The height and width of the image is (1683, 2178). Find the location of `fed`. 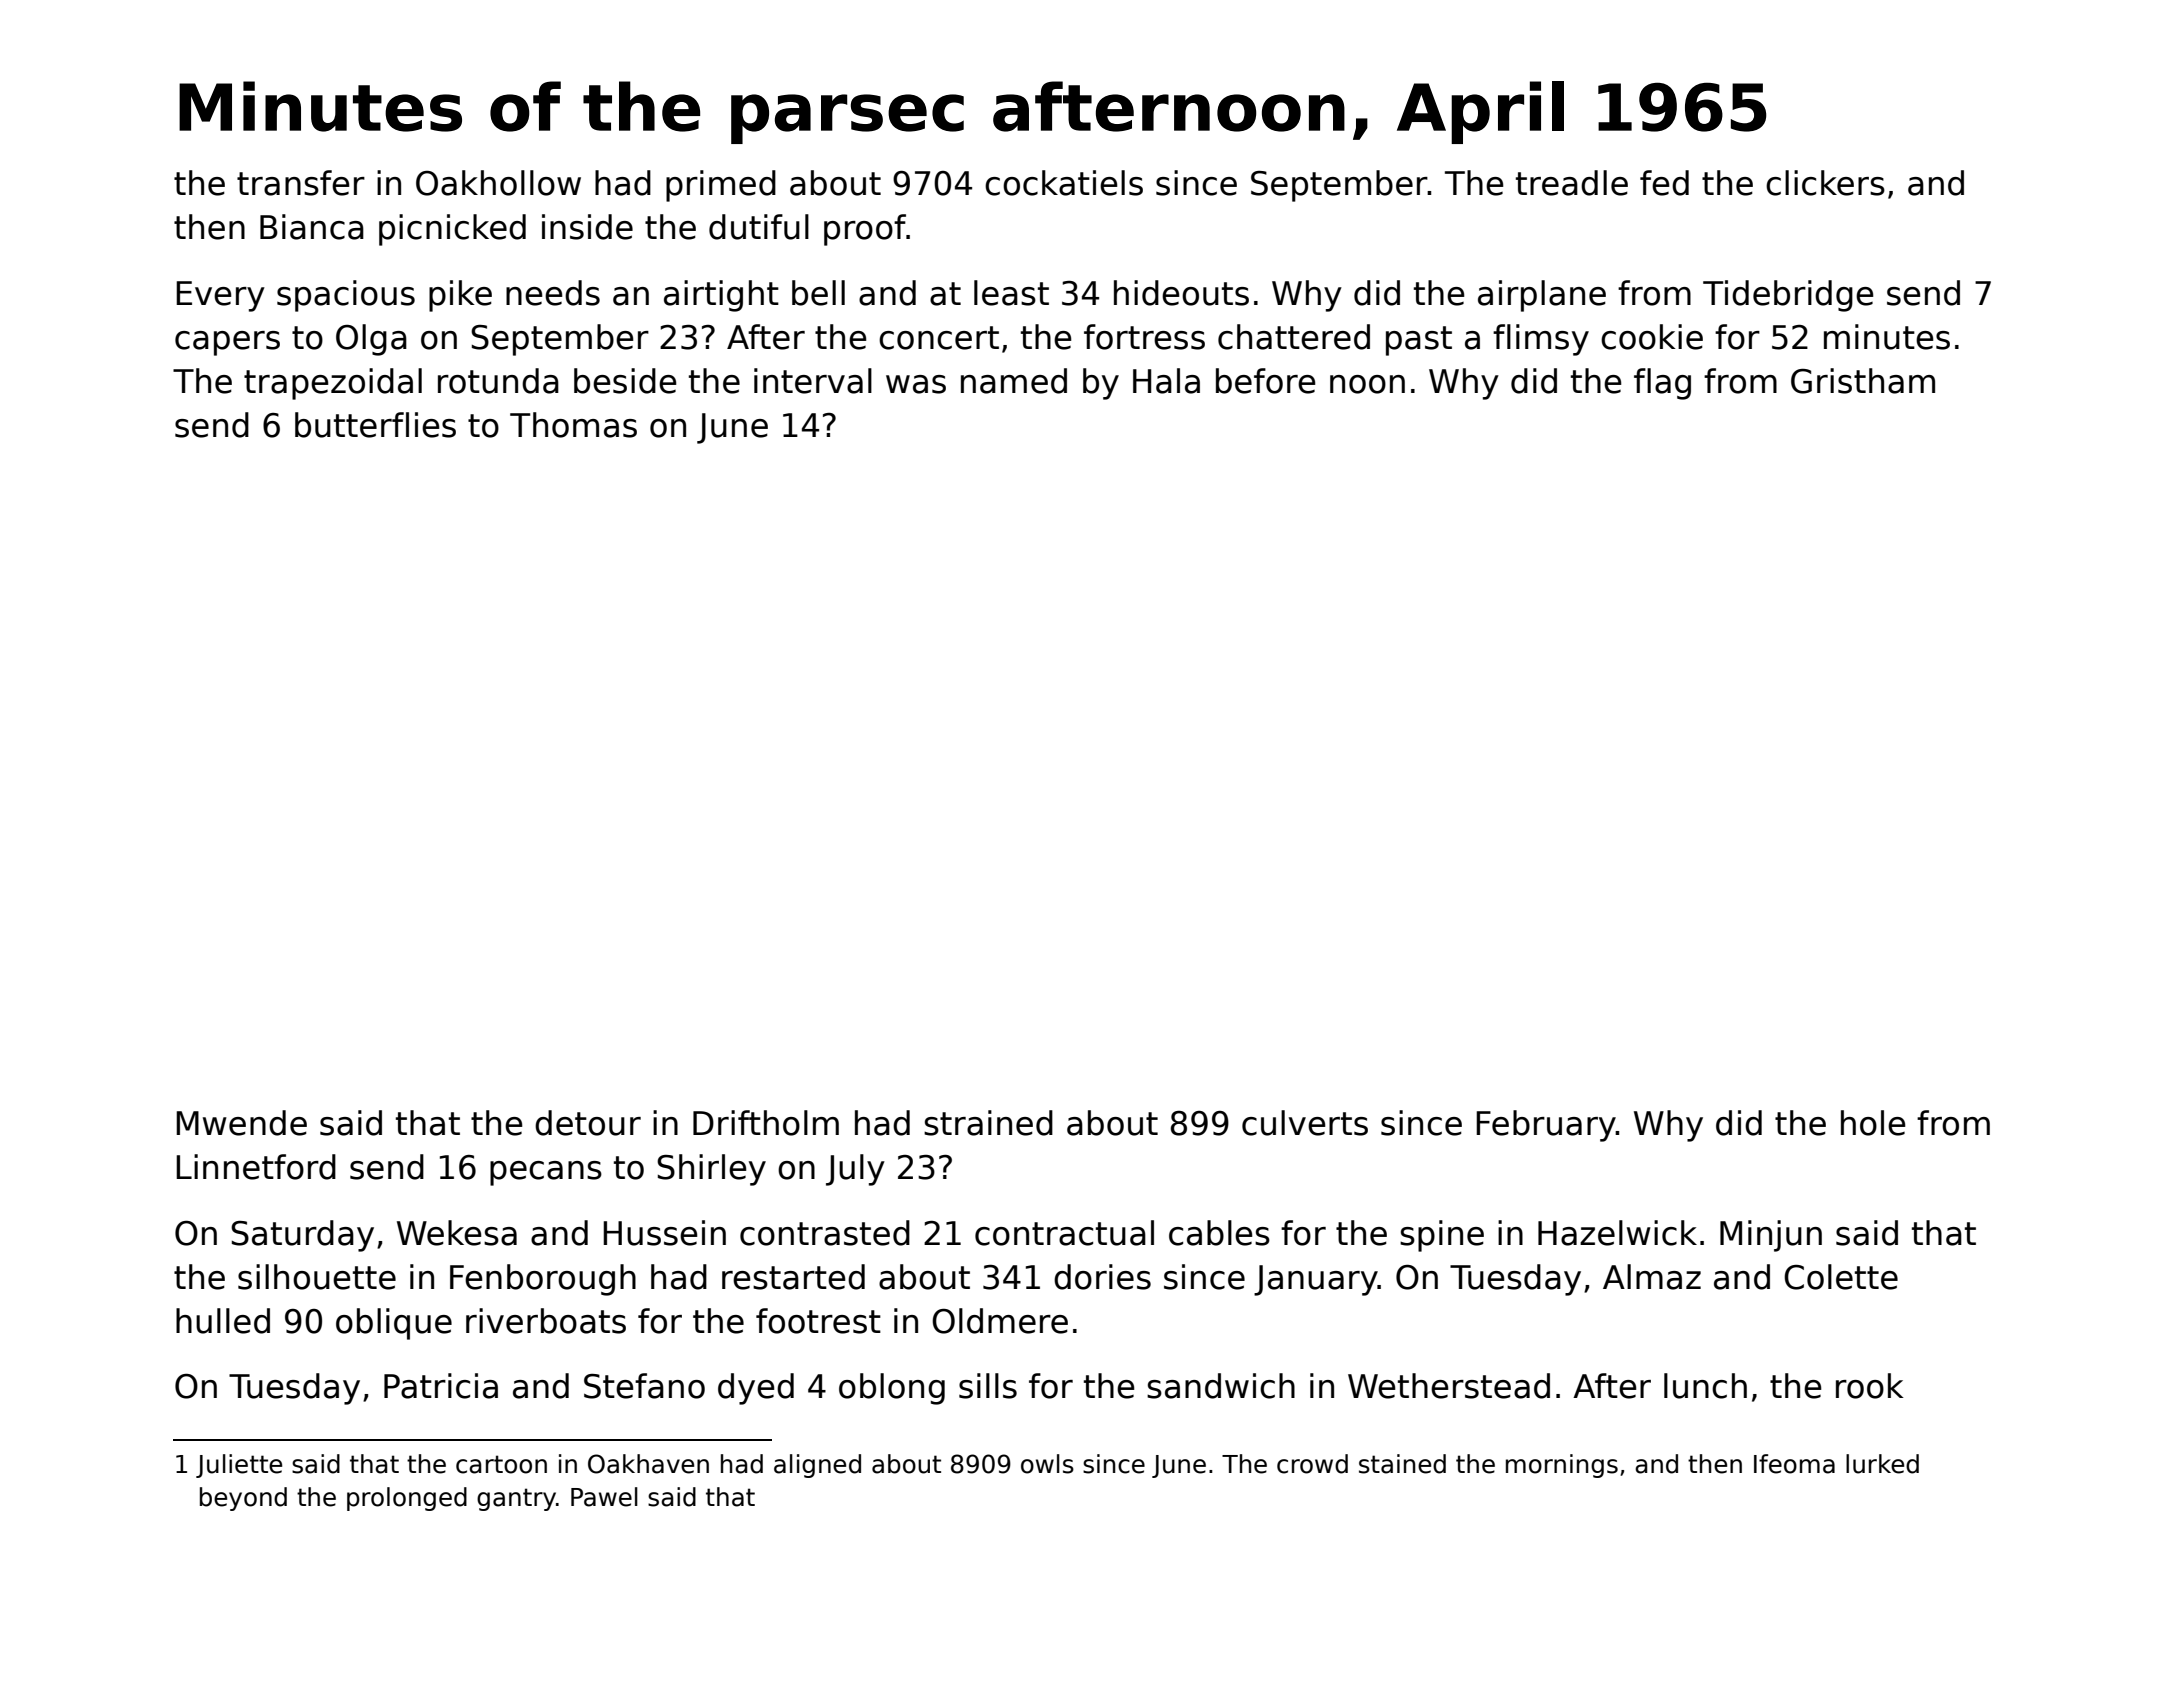

fed is located at coordinates (1664, 183).
